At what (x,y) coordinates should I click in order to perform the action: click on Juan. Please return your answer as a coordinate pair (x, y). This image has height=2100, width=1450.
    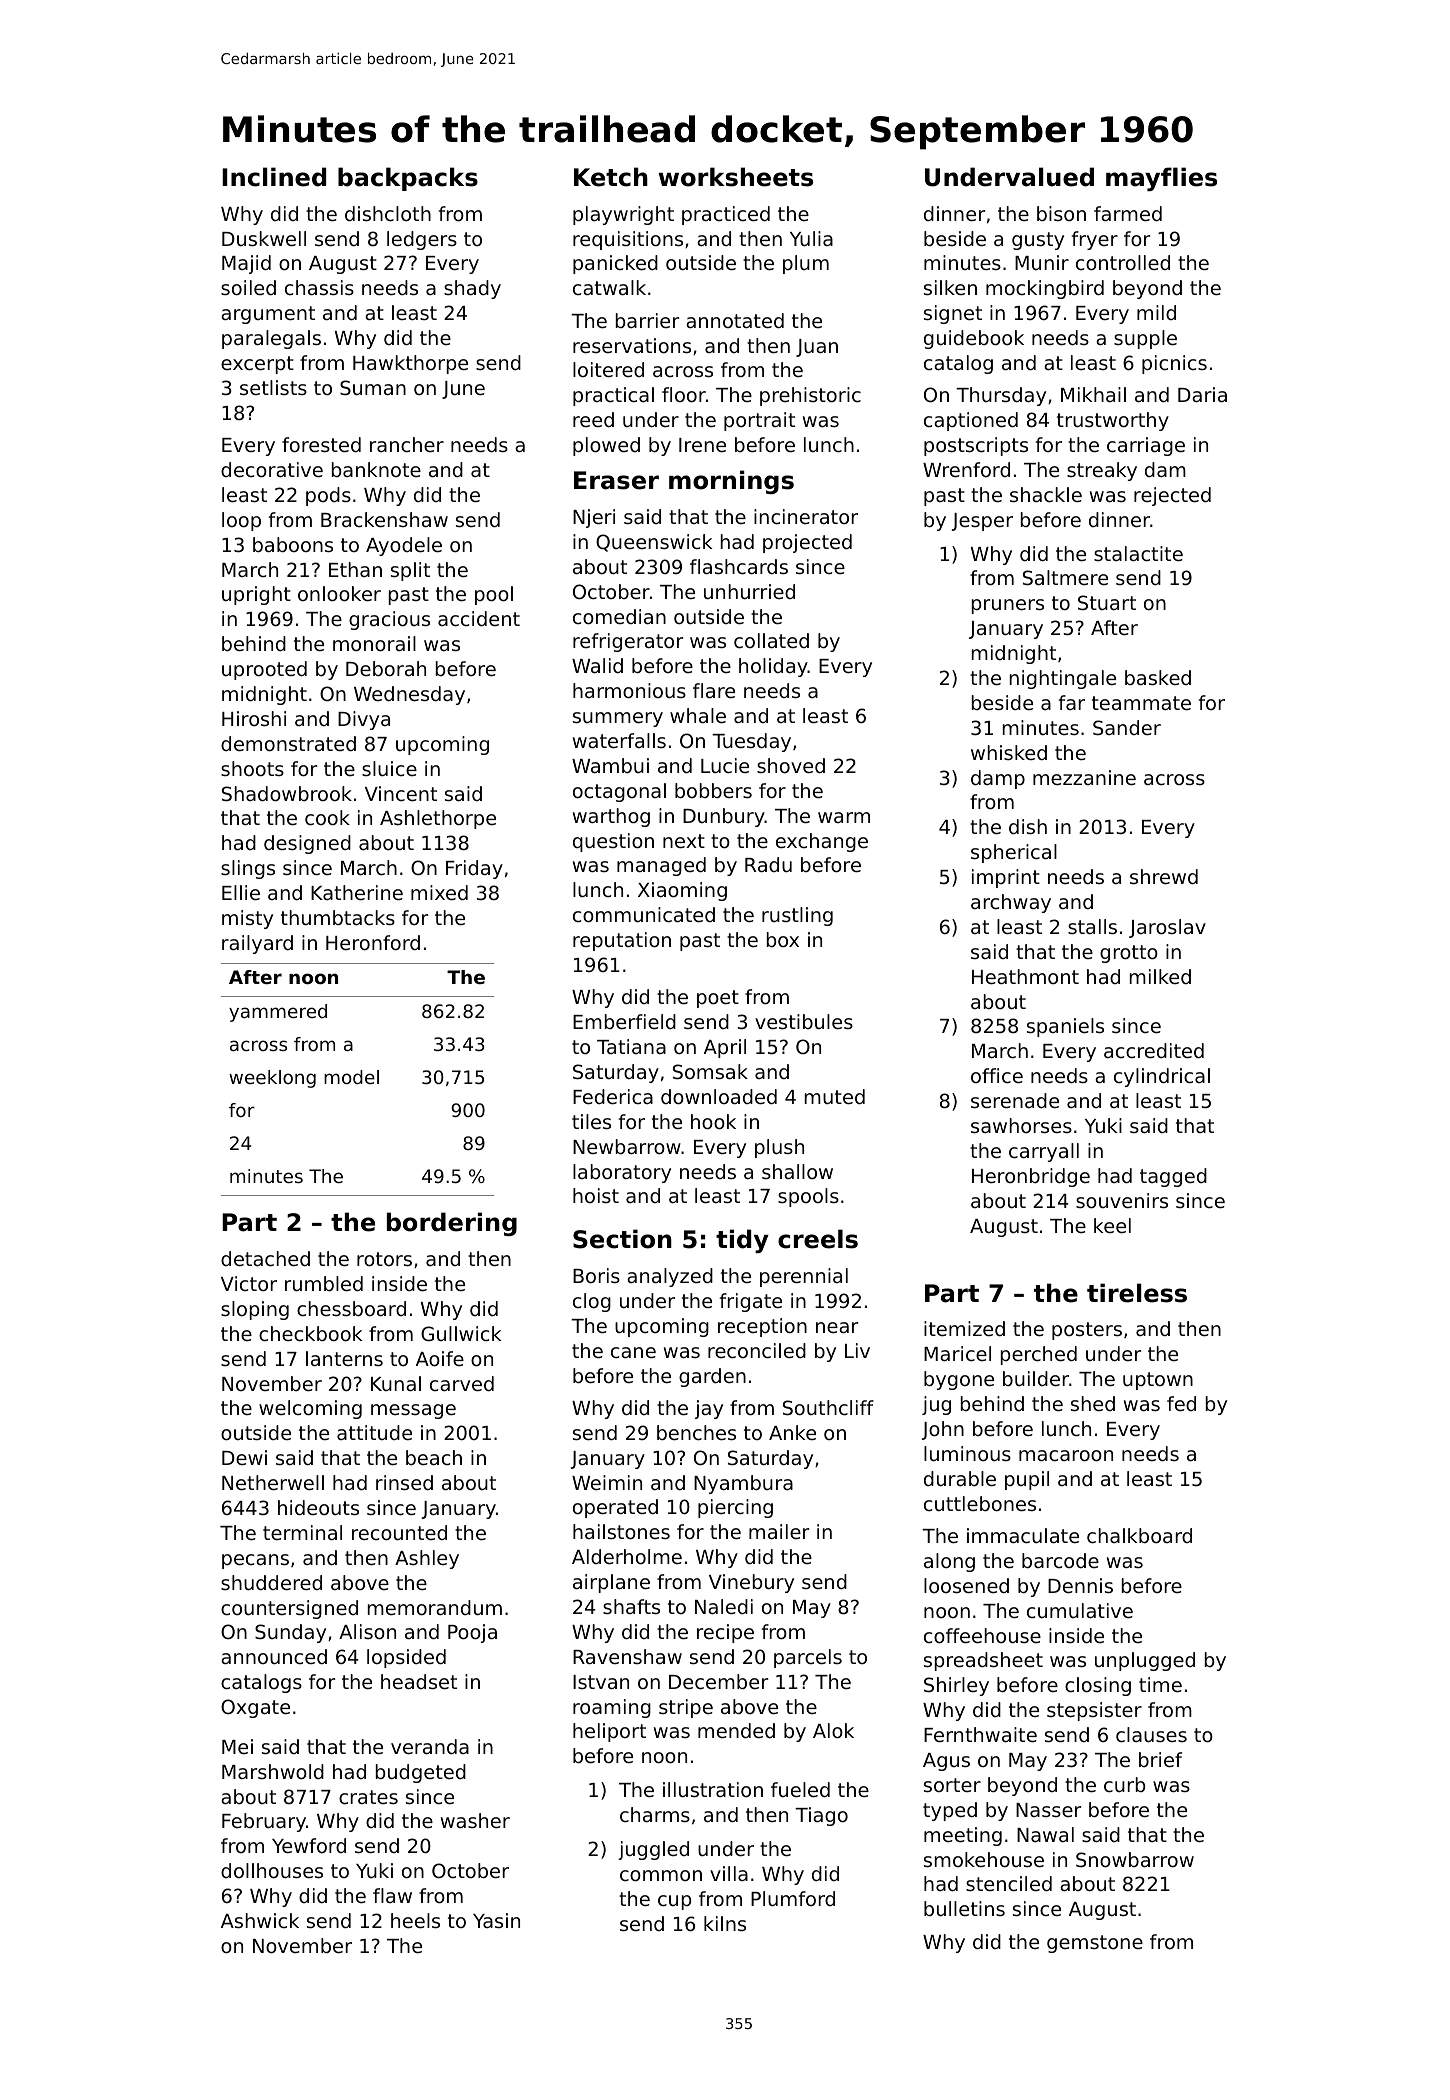
    Looking at the image, I should click on (817, 348).
